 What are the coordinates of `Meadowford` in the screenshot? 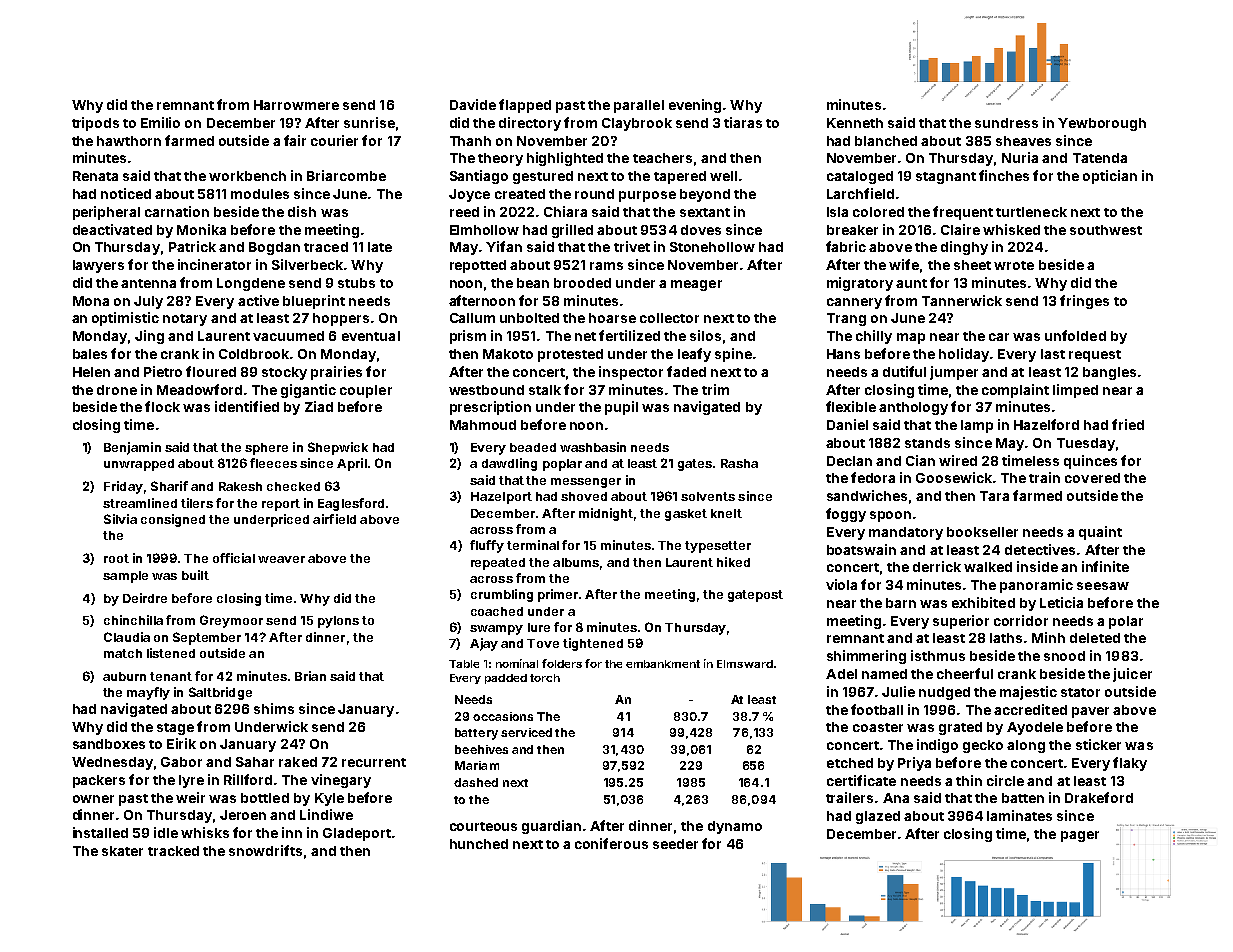 It's located at (199, 389).
